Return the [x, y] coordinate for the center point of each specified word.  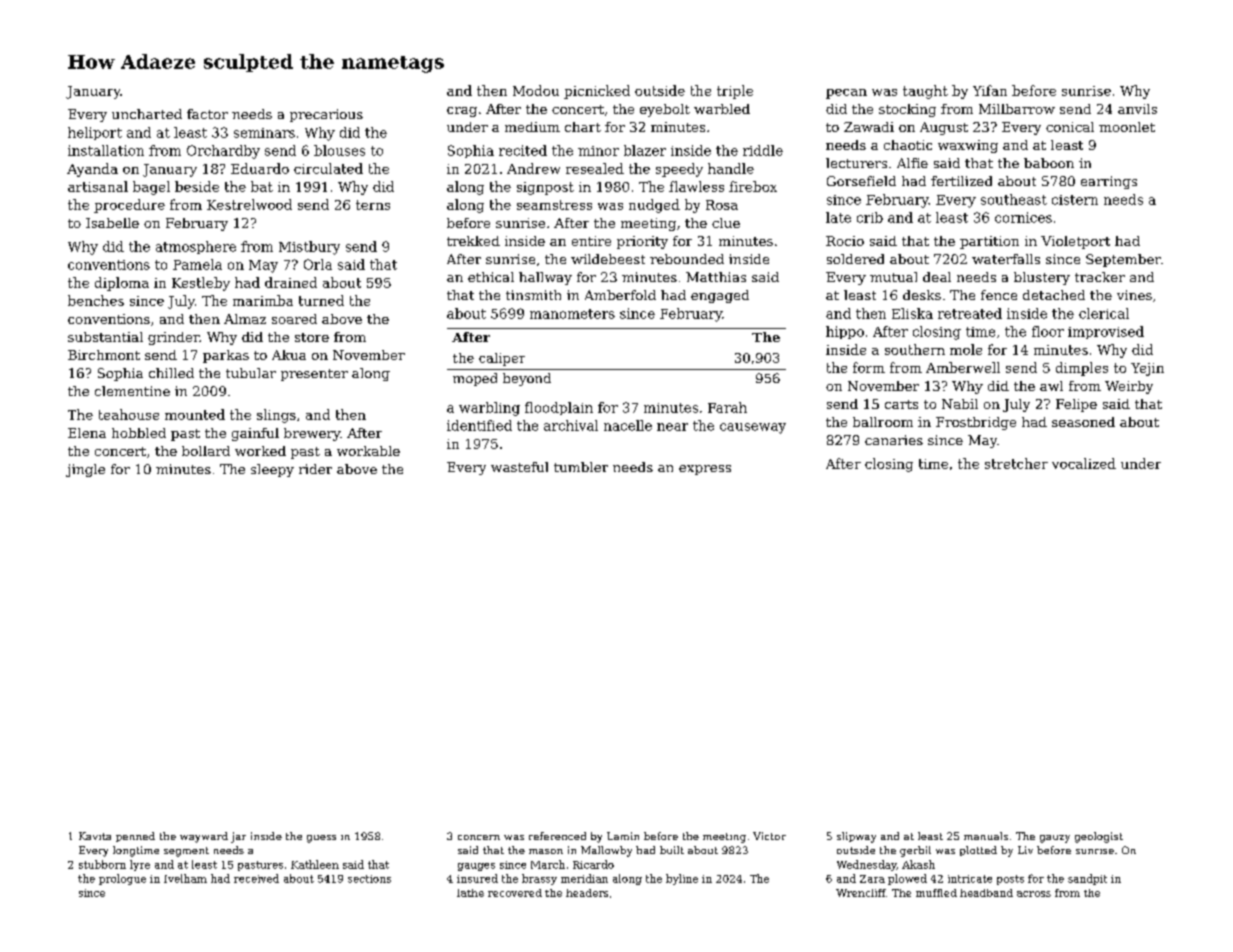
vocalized [1084, 463]
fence [999, 295]
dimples [1082, 369]
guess [321, 839]
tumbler [581, 467]
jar [238, 837]
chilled [171, 373]
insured [477, 878]
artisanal [98, 186]
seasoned [1083, 422]
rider [315, 469]
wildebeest [608, 259]
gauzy [1055, 839]
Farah [727, 407]
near [672, 427]
